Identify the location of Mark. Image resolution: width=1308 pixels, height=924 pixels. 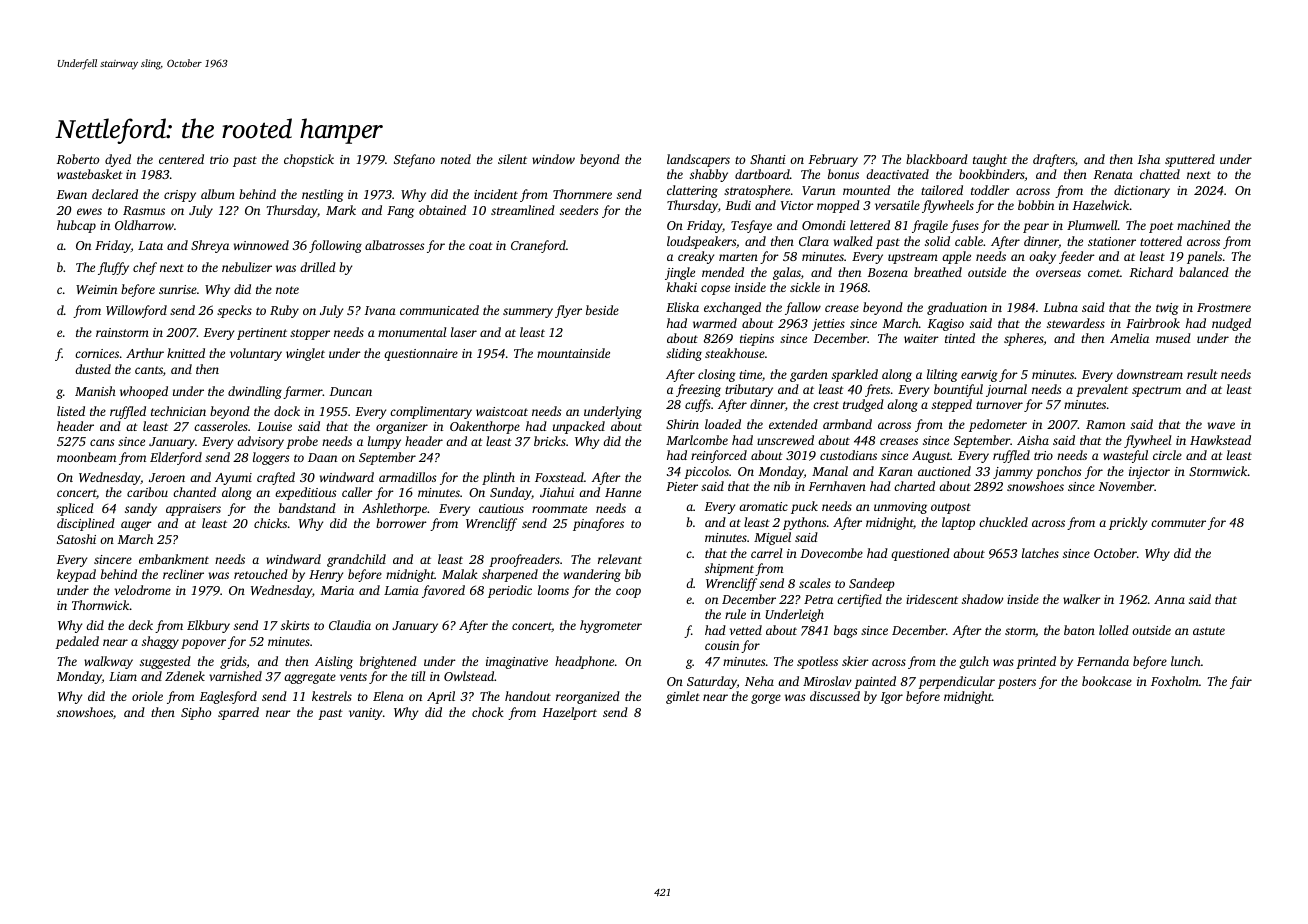
(341, 210).
